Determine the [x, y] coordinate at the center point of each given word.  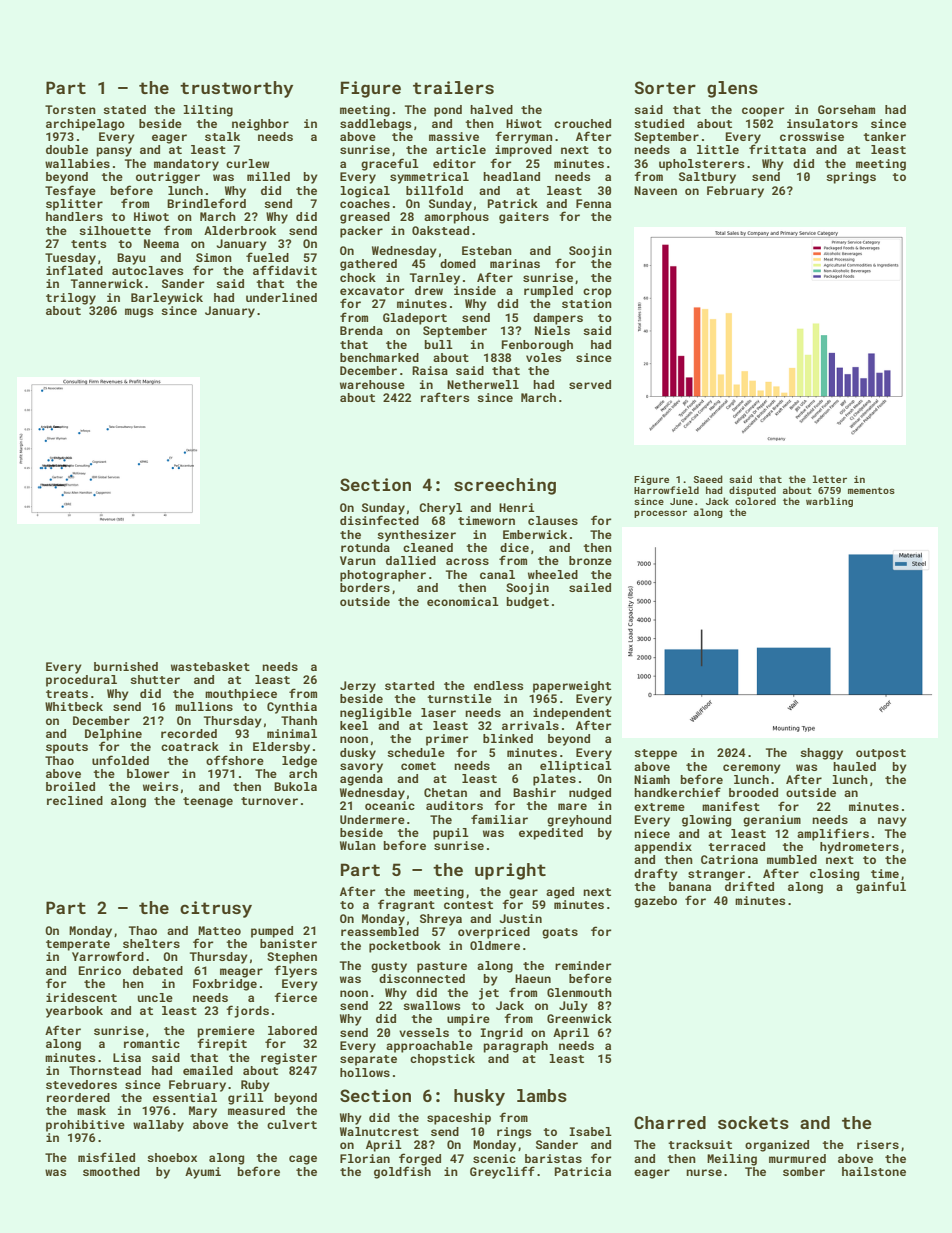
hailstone [874, 1171]
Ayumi [203, 1173]
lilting [208, 111]
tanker [884, 136]
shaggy [821, 754]
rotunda [365, 547]
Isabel [590, 1131]
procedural [81, 681]
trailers [453, 87]
